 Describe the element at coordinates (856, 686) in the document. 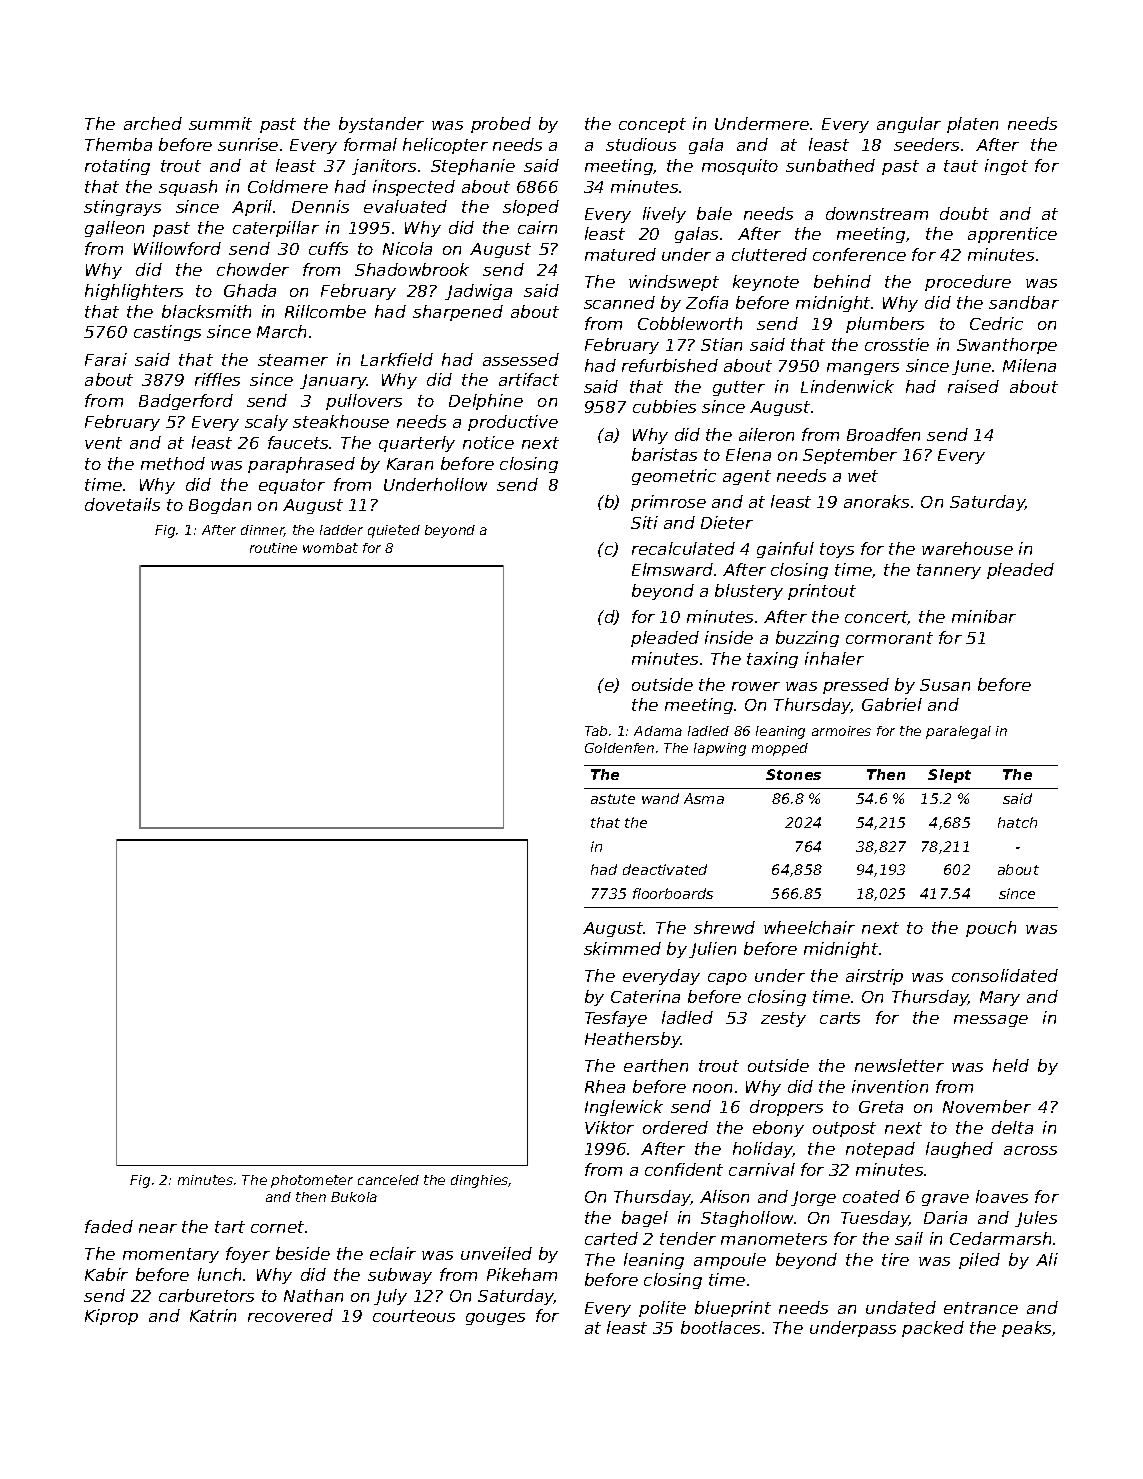

I see `pressed` at that location.
